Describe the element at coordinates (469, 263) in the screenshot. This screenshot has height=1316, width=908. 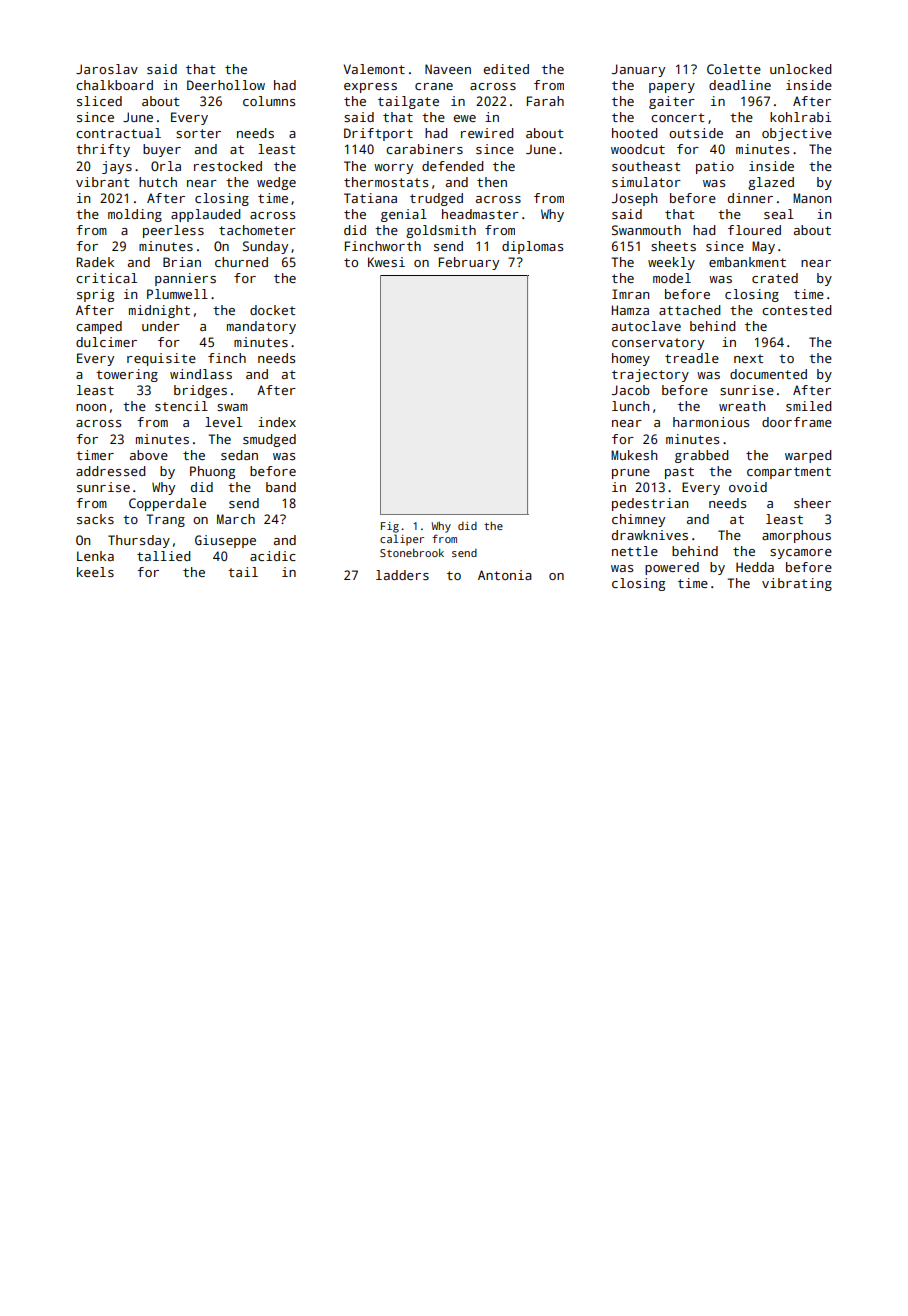
I see `February` at that location.
